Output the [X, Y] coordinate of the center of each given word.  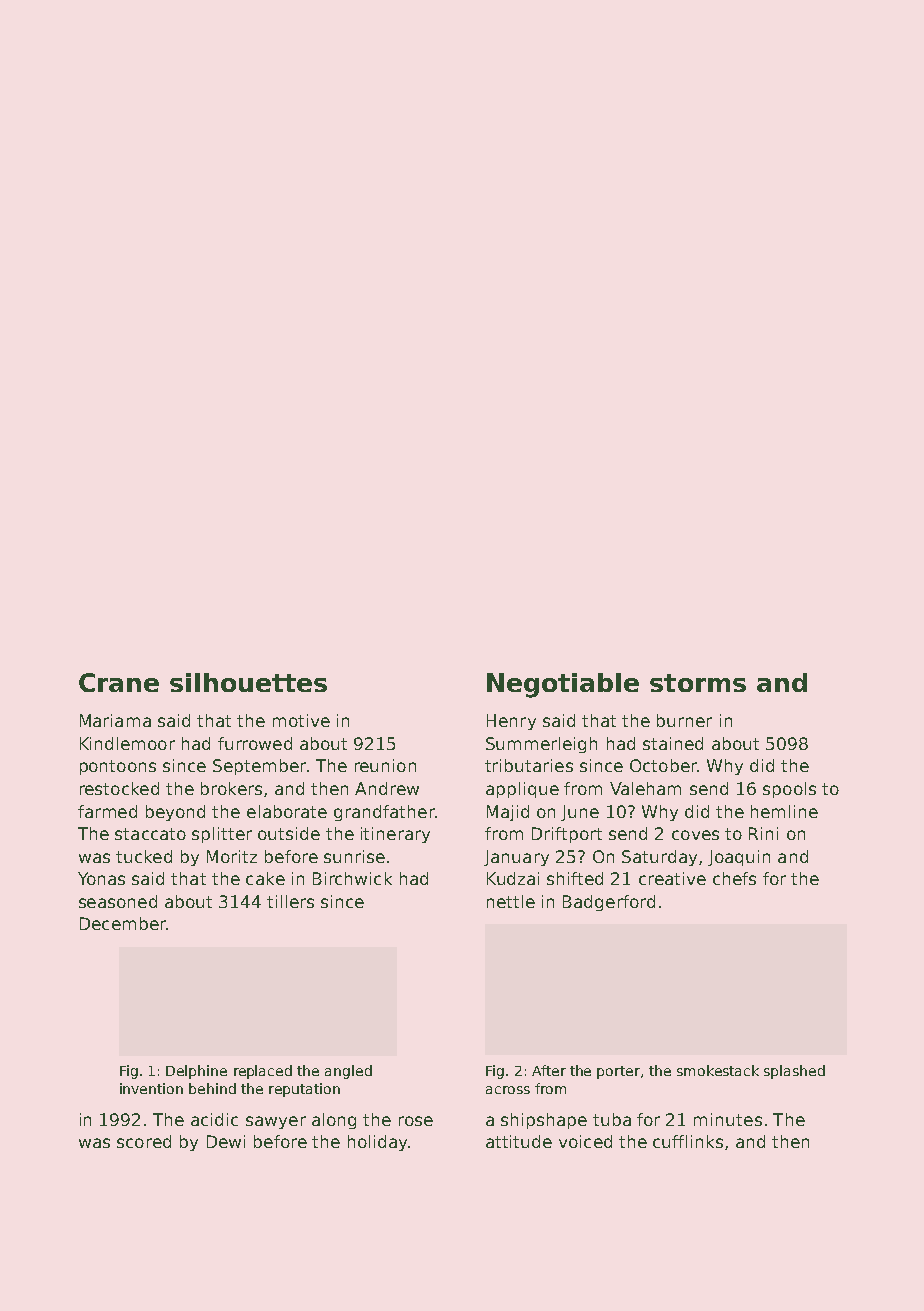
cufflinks [688, 1141]
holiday [377, 1143]
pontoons [118, 767]
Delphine [196, 1072]
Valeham [645, 788]
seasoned [118, 901]
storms [698, 683]
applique [522, 790]
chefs [734, 878]
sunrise [354, 856]
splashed [794, 1072]
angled [348, 1072]
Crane [119, 682]
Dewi [226, 1141]
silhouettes [248, 682]
